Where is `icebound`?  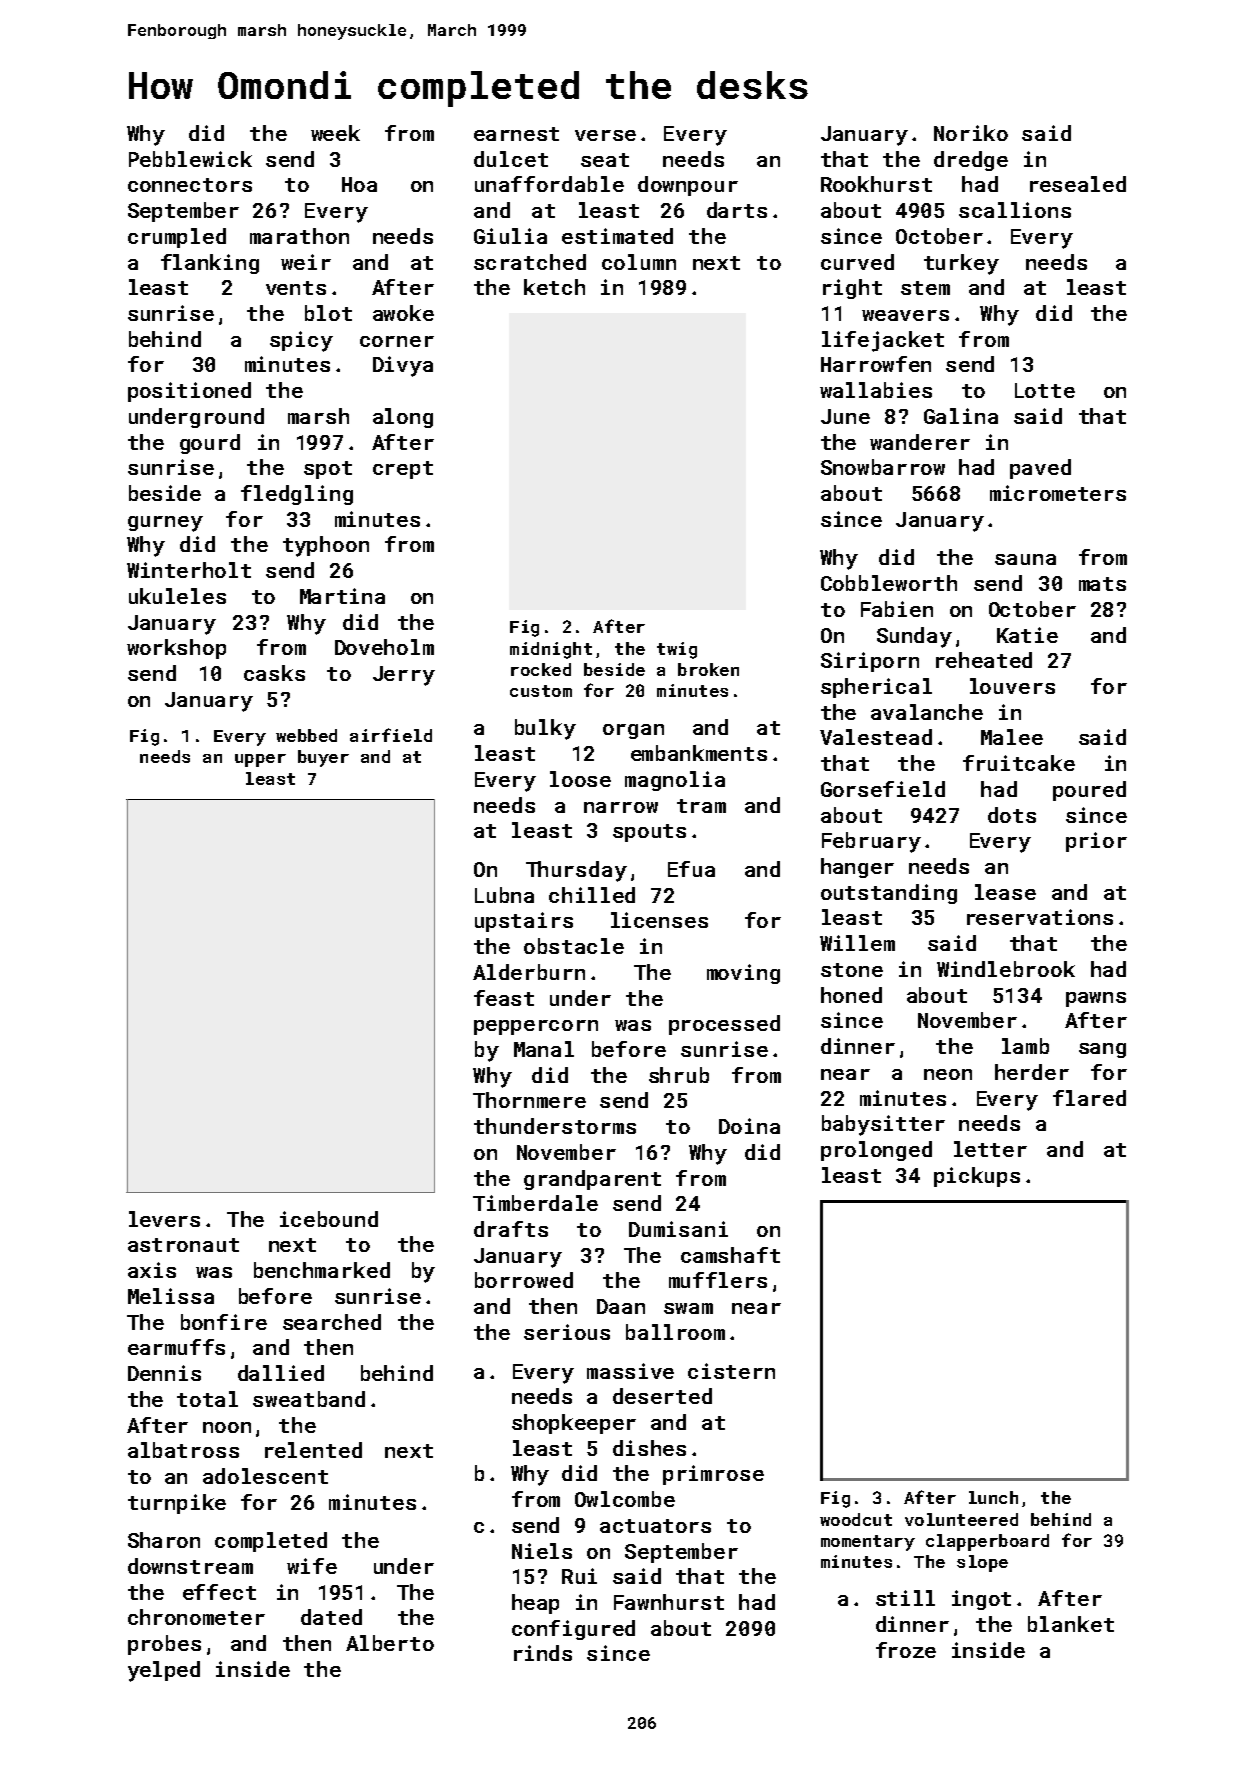 icebound is located at coordinates (329, 1219).
